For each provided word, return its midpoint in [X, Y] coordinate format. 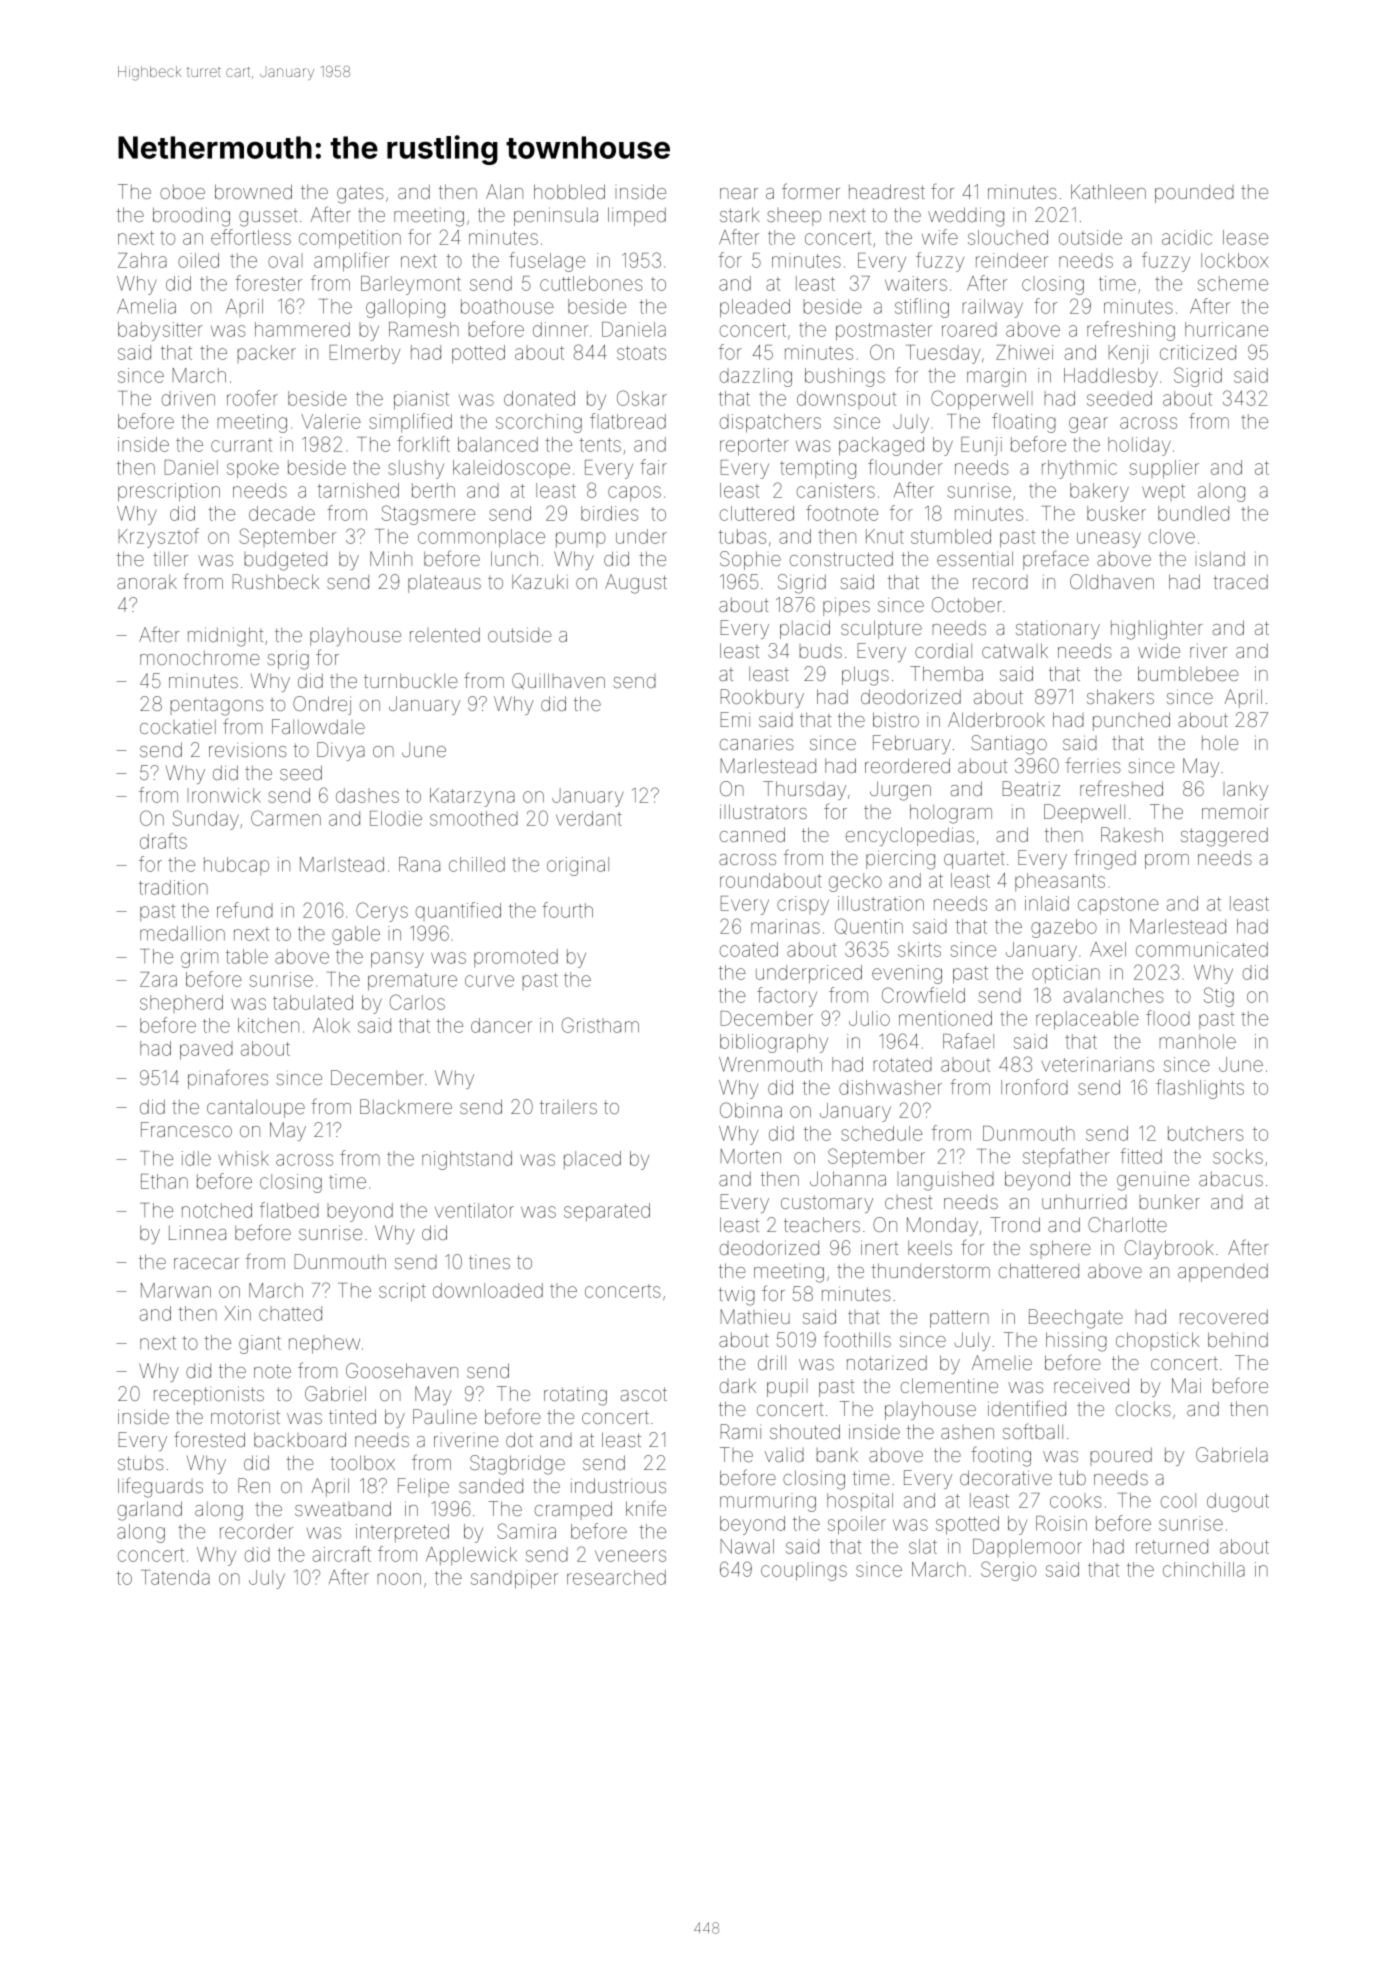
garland [150, 1511]
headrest [887, 191]
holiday [1139, 446]
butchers [1206, 1133]
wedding [966, 217]
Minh [391, 558]
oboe [182, 191]
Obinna [751, 1110]
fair [653, 467]
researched [616, 1577]
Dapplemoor [1027, 1548]
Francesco [186, 1129]
